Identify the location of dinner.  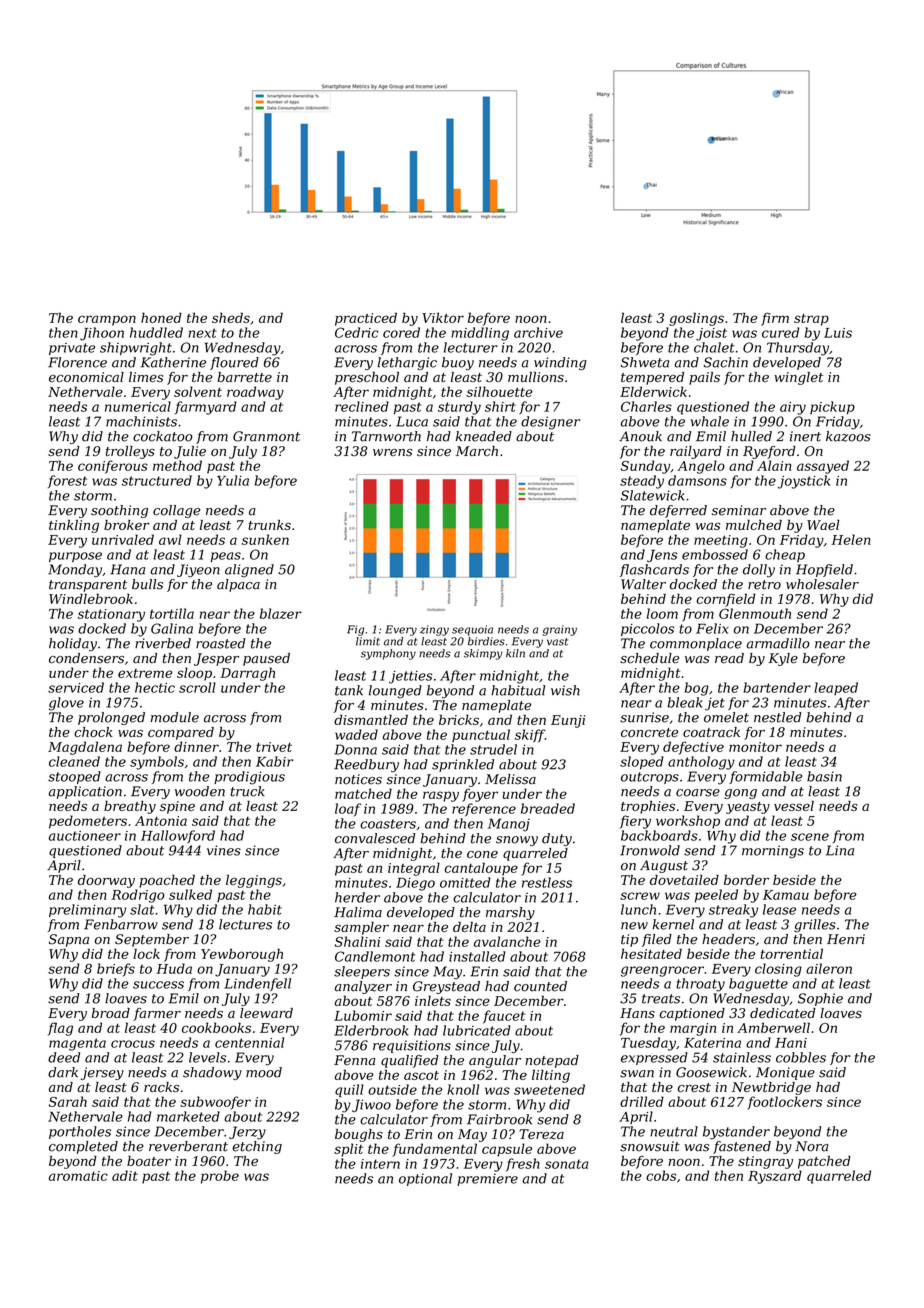
(196, 746).
